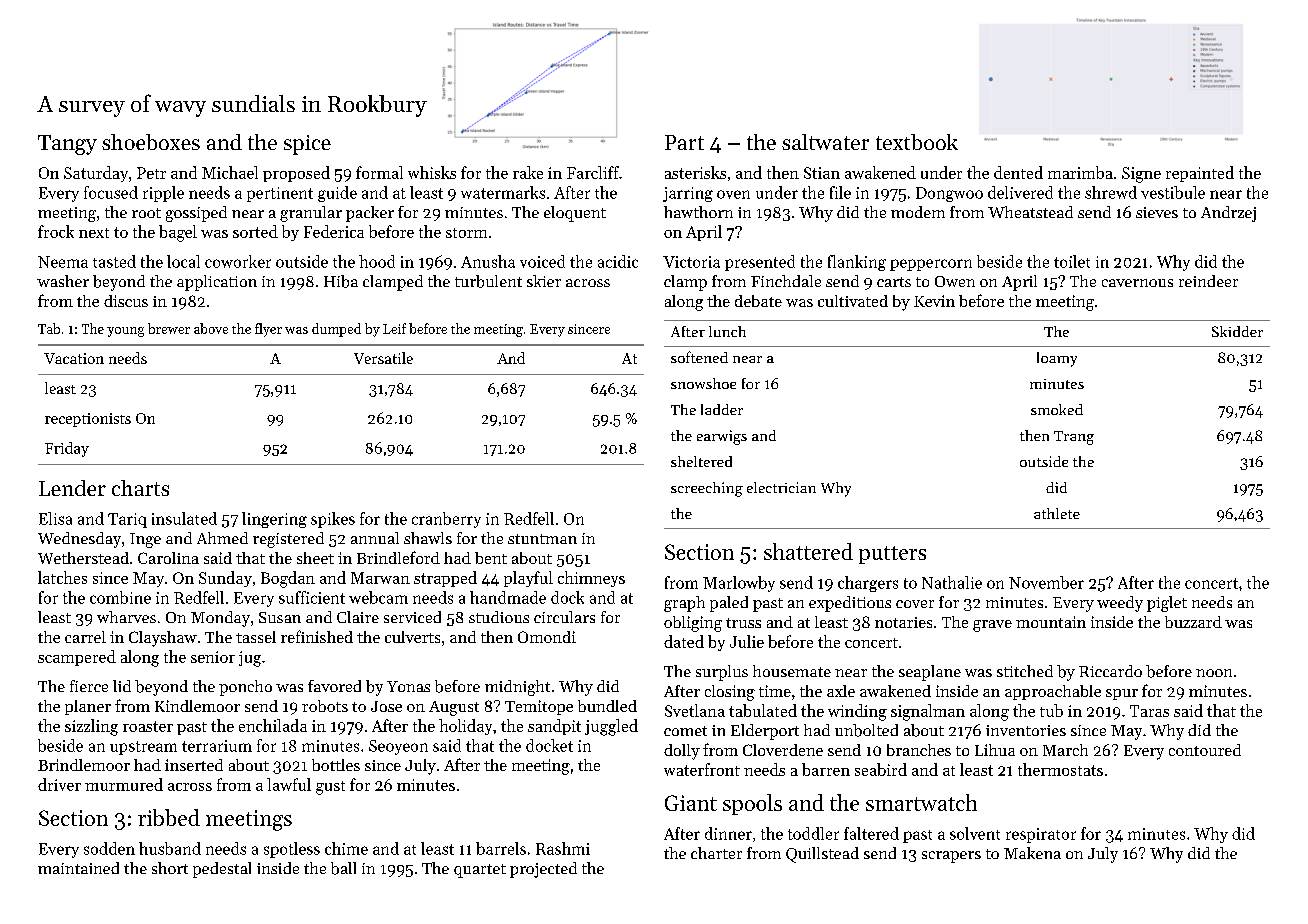  Describe the element at coordinates (593, 172) in the document. I see `Farcliff` at that location.
